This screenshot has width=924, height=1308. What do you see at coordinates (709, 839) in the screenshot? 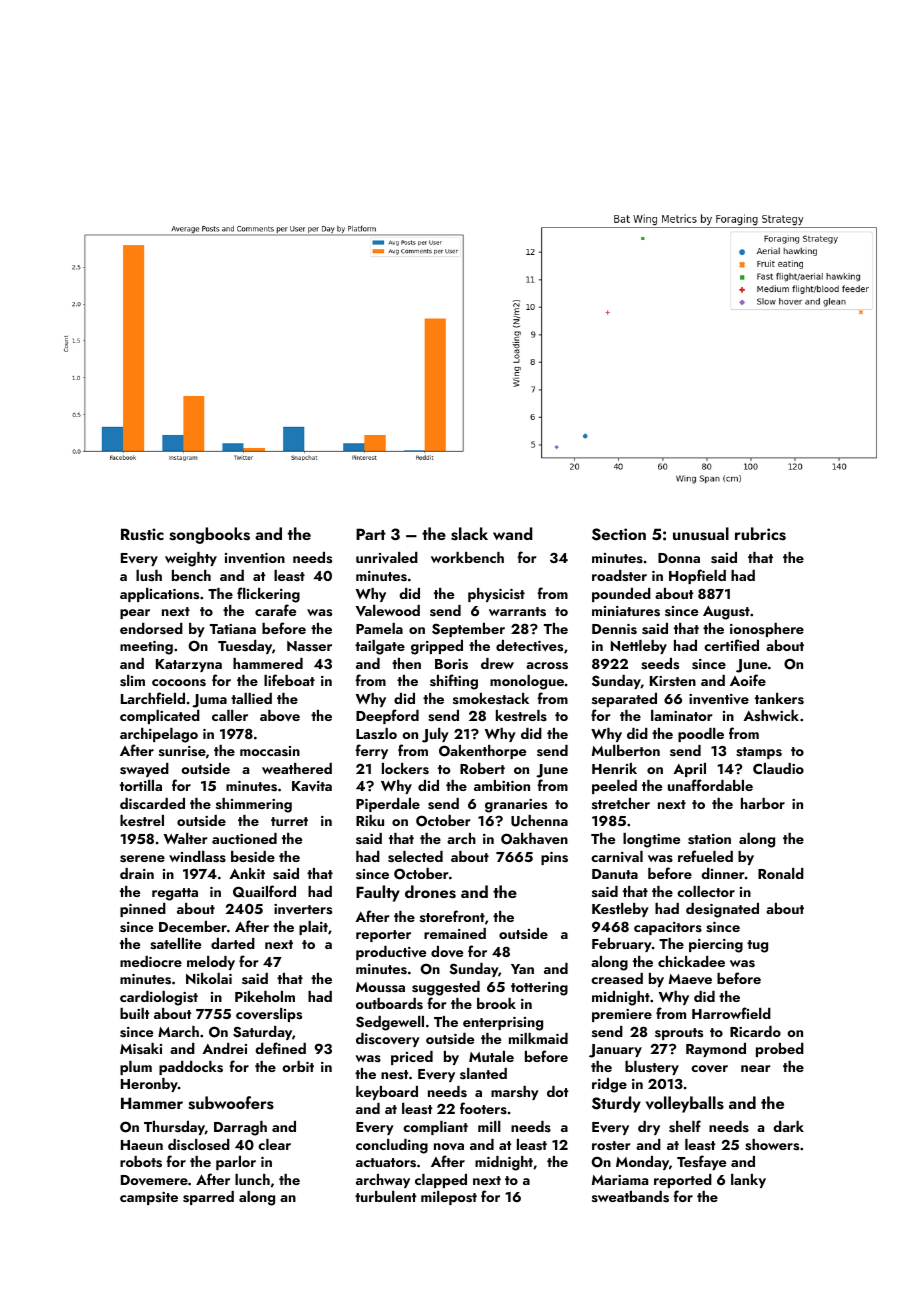
I see `station` at bounding box center [709, 839].
